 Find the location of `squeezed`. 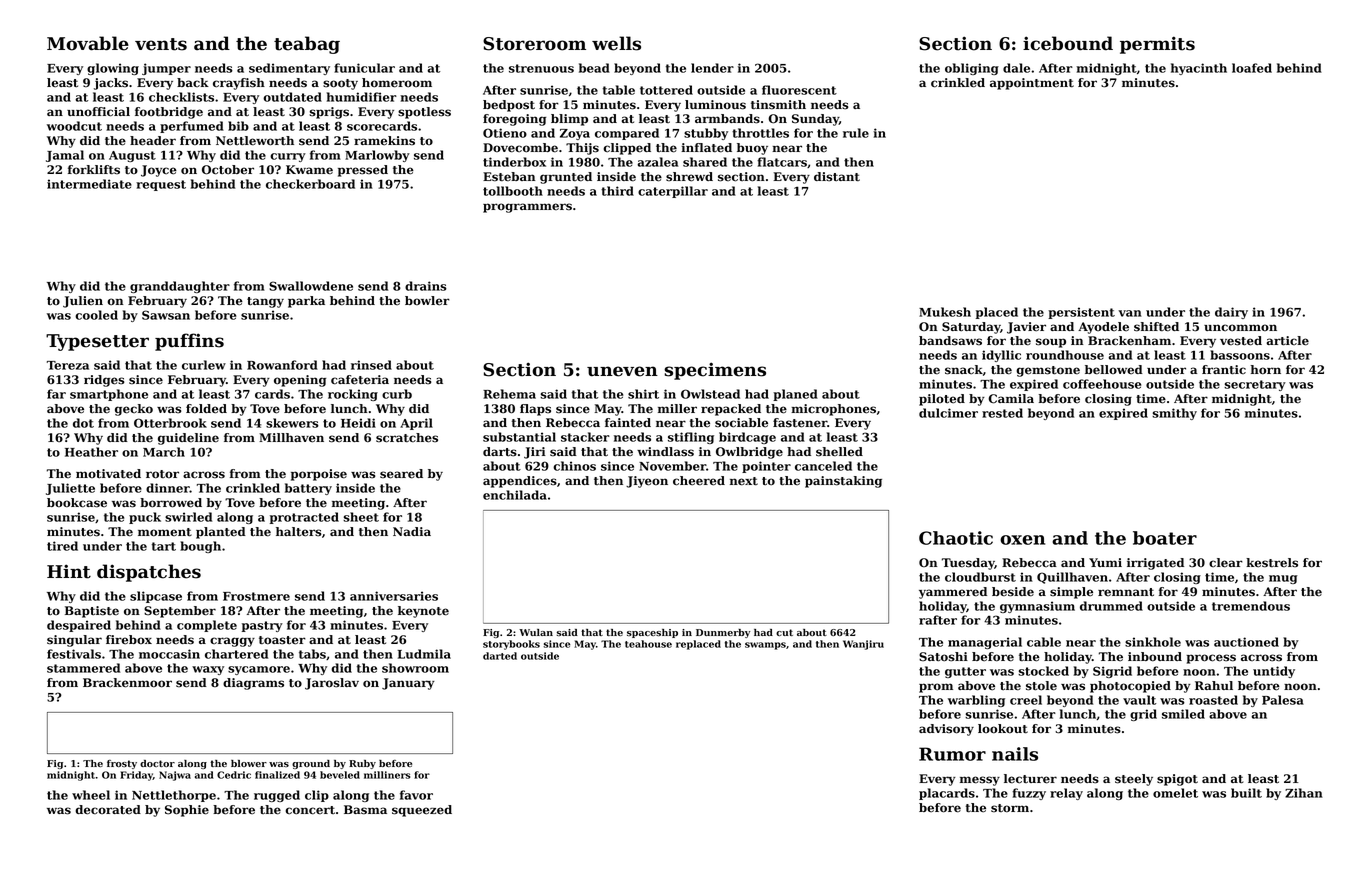

squeezed is located at coordinates (422, 811).
